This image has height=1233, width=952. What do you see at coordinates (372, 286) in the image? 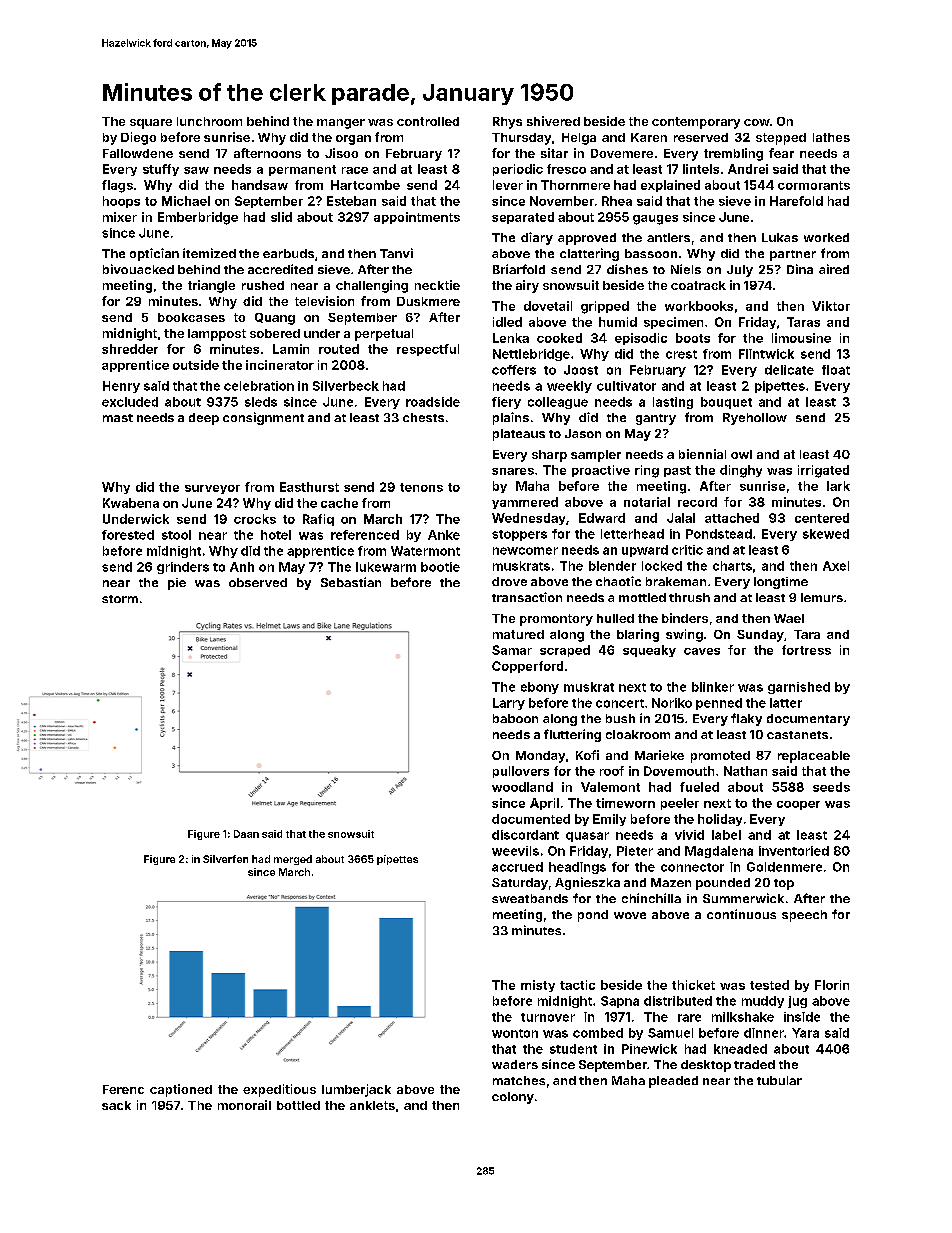
I see `challenging` at bounding box center [372, 286].
